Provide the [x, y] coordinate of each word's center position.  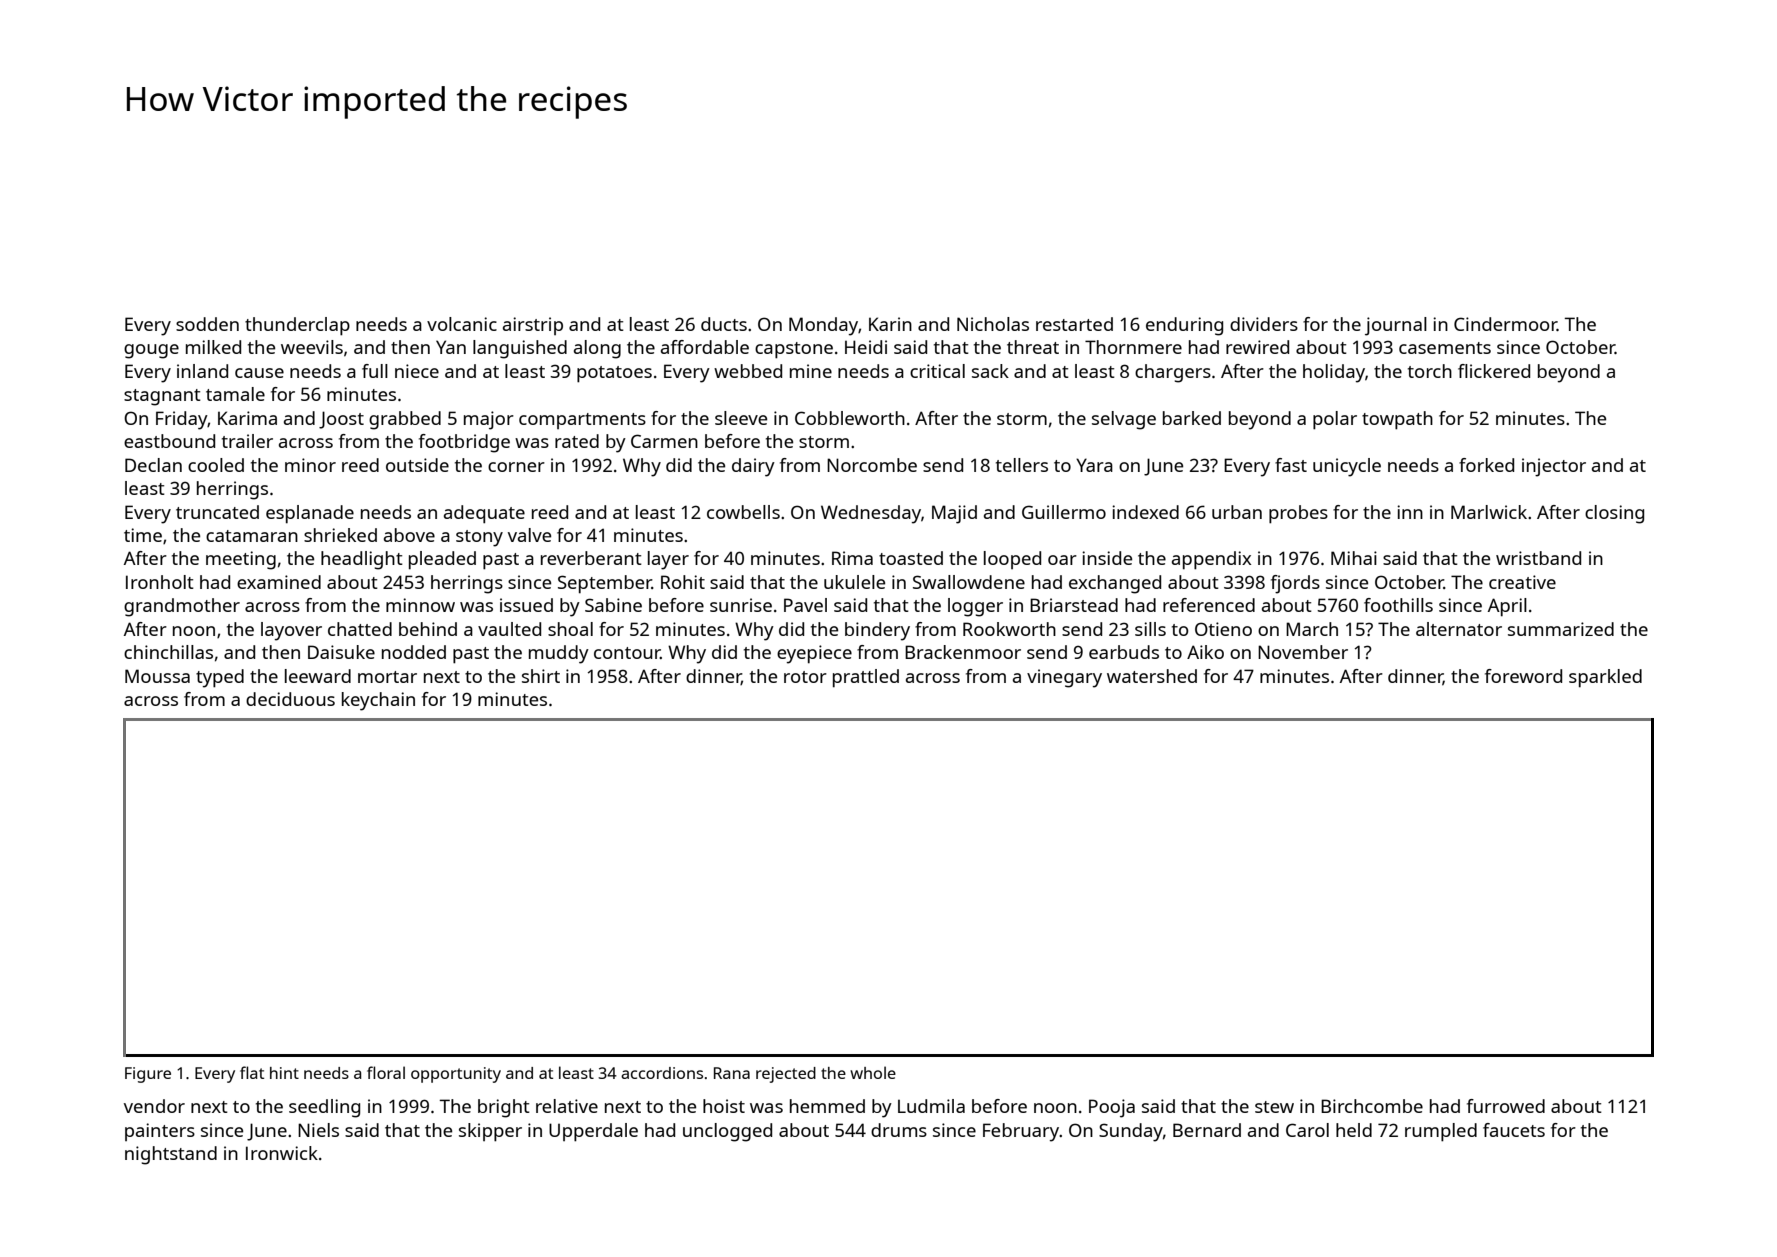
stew [1274, 1107]
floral [386, 1072]
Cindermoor [1505, 324]
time [143, 535]
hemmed [827, 1106]
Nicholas [993, 324]
